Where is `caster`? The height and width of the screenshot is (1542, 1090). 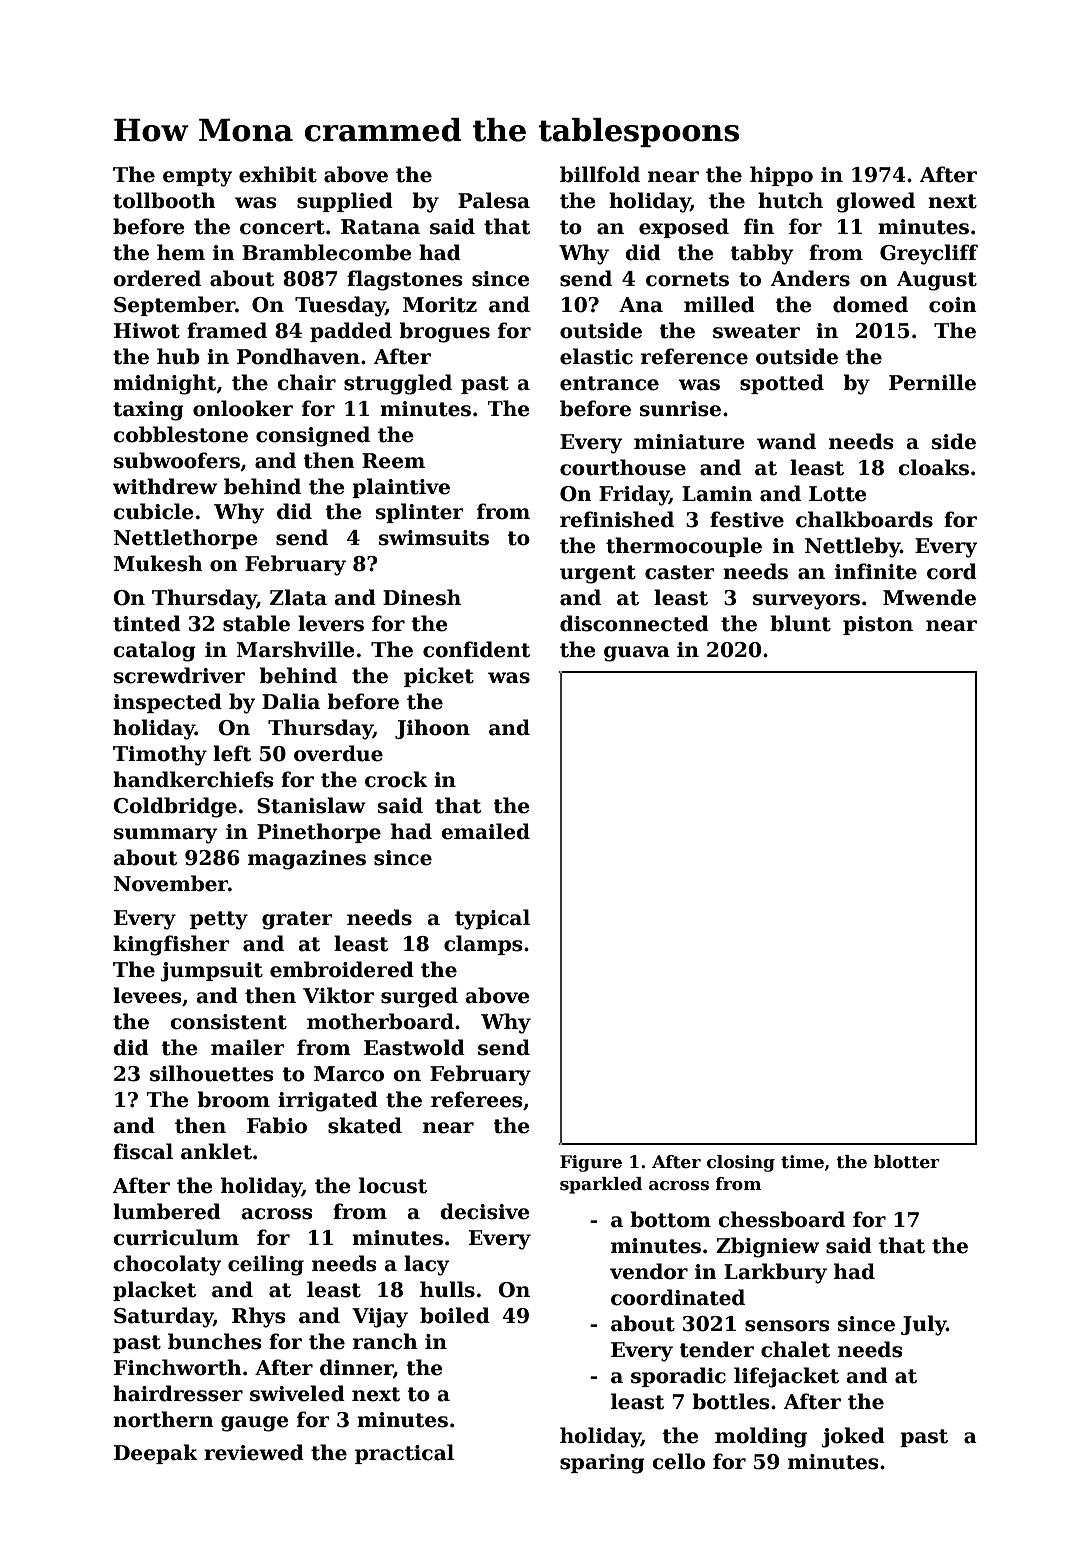
caster is located at coordinates (679, 572).
